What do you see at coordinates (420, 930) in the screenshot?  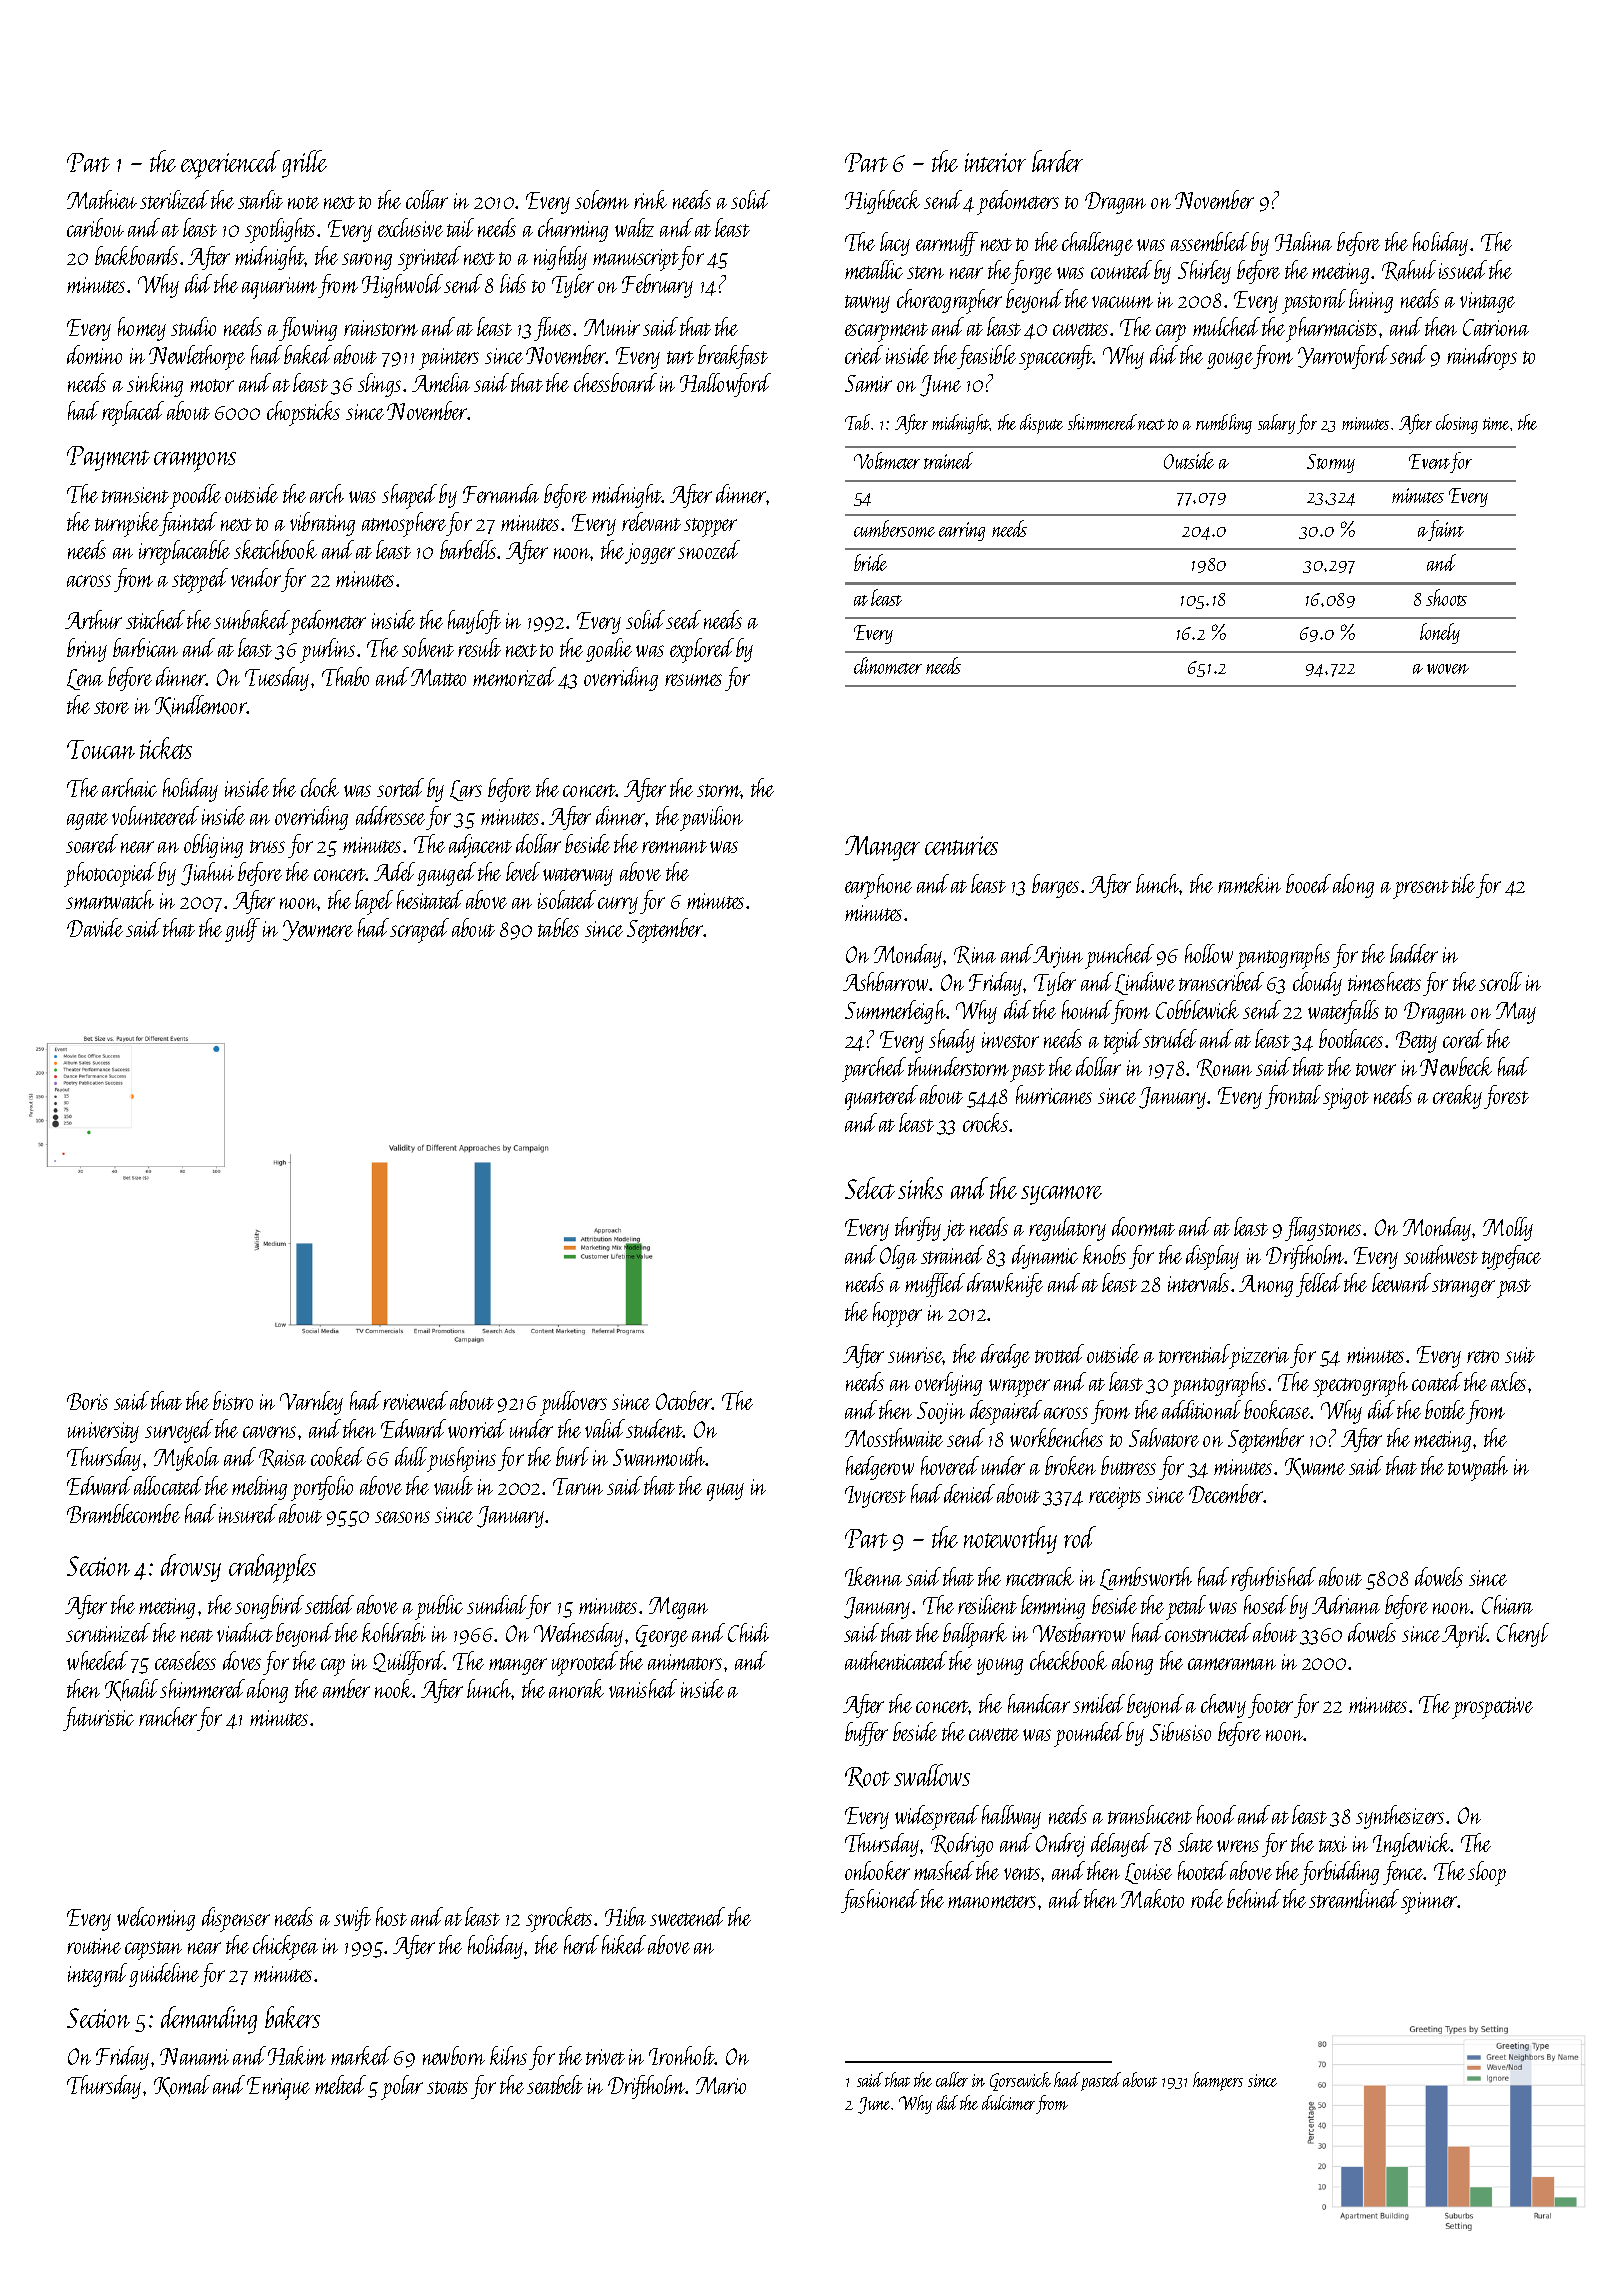 I see `scraped` at bounding box center [420, 930].
